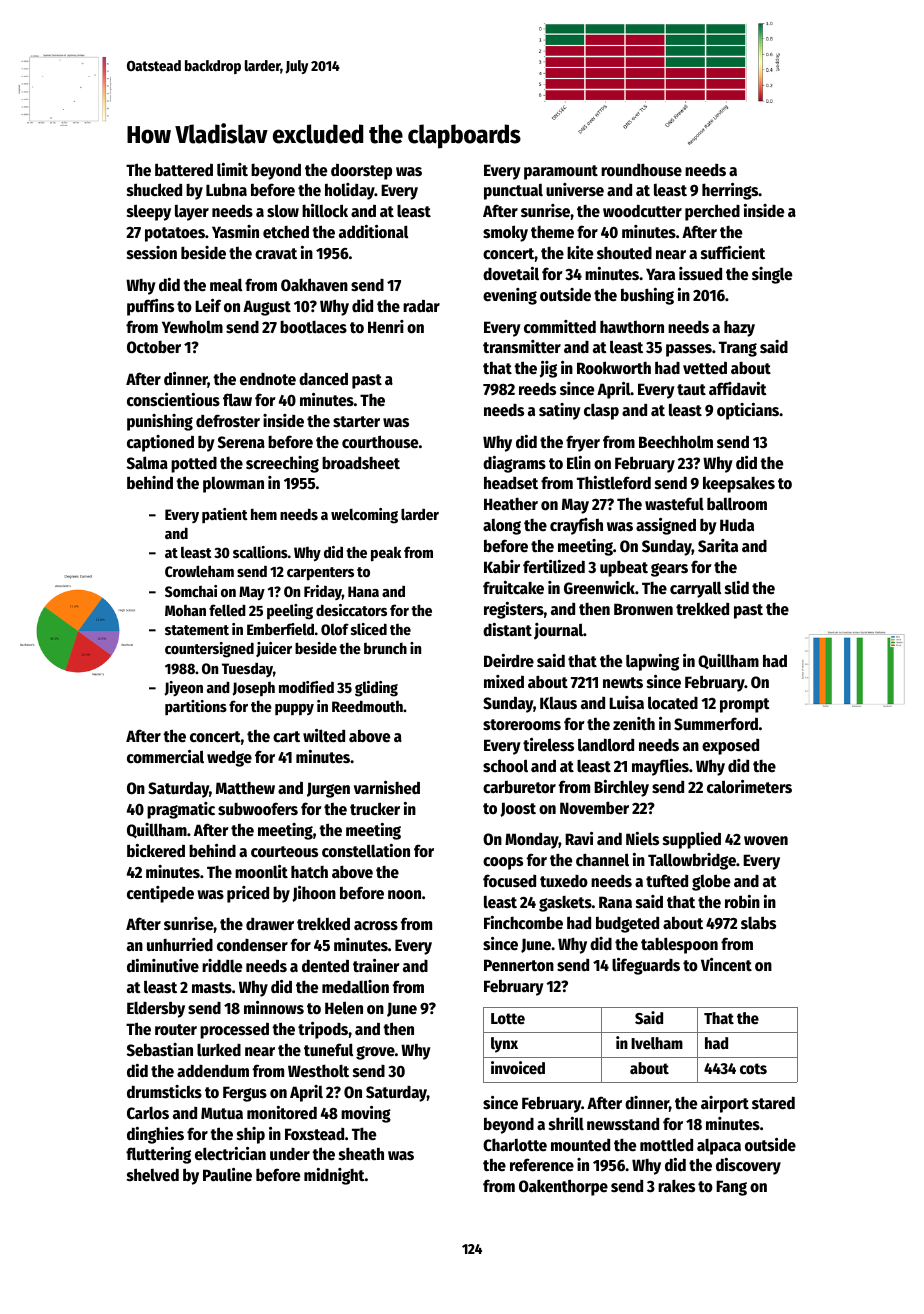  I want to click on holiday, so click(350, 191).
